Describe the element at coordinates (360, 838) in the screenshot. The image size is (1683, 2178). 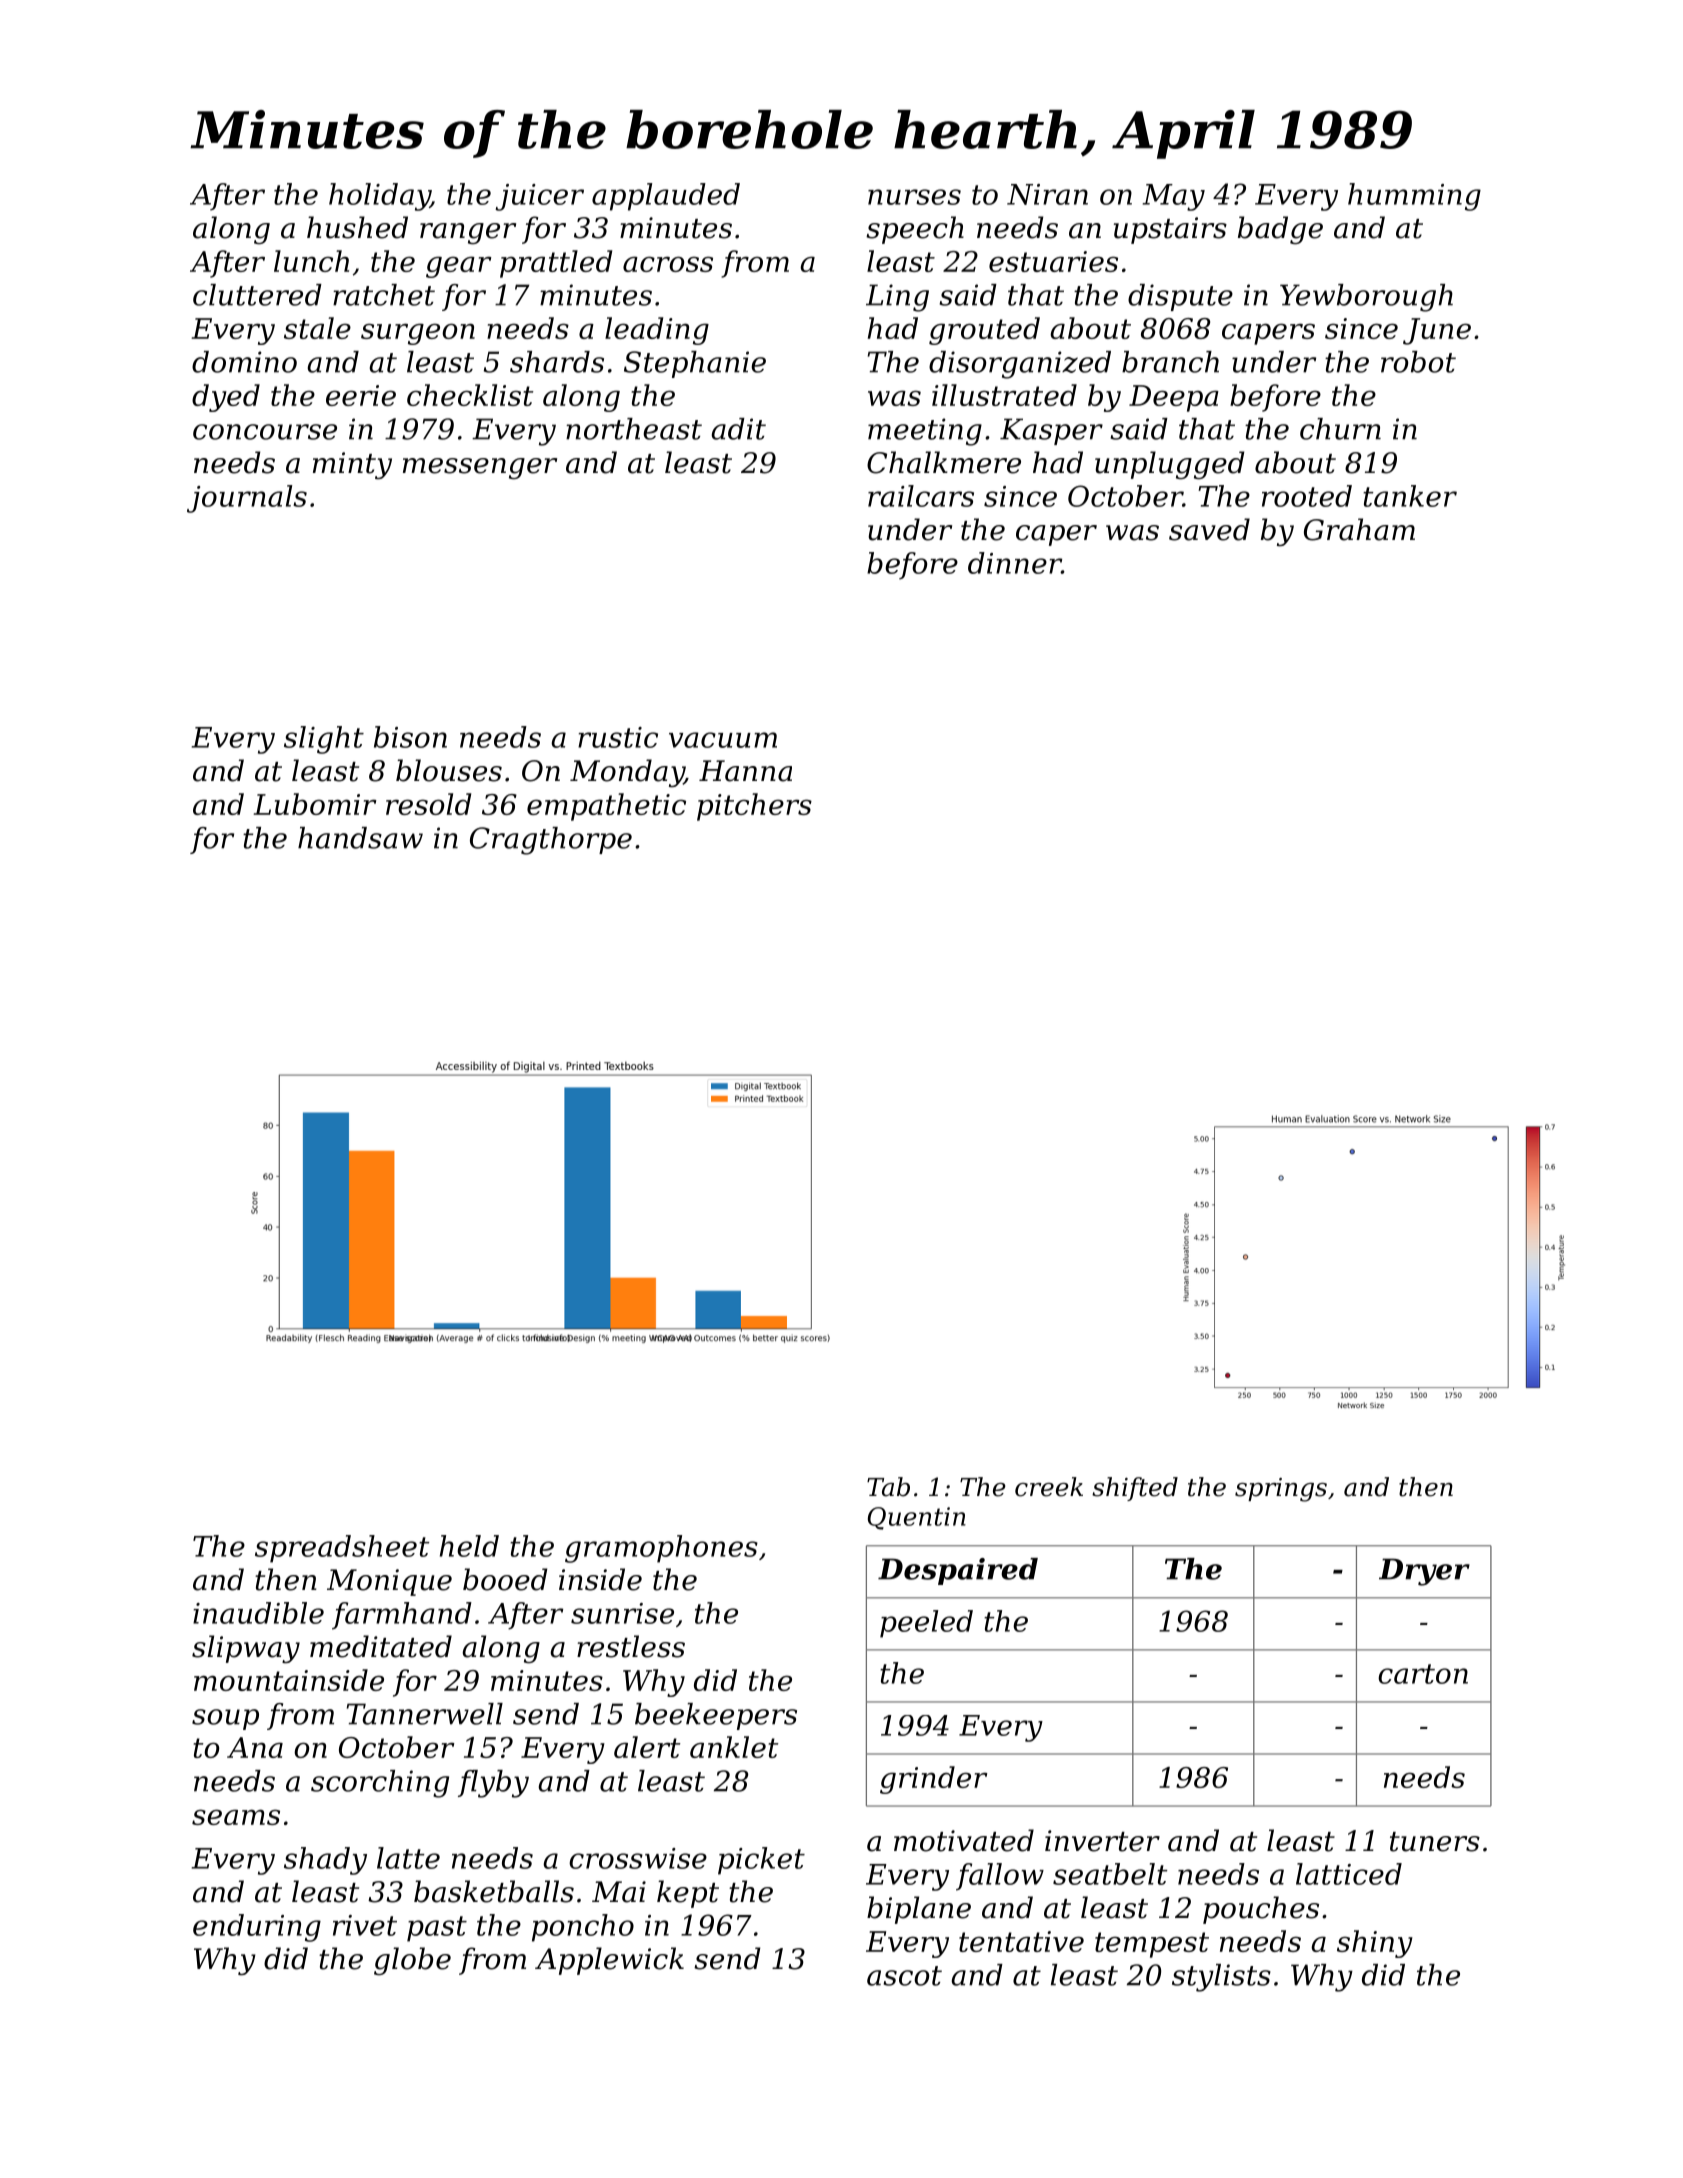
I see `handsaw` at that location.
